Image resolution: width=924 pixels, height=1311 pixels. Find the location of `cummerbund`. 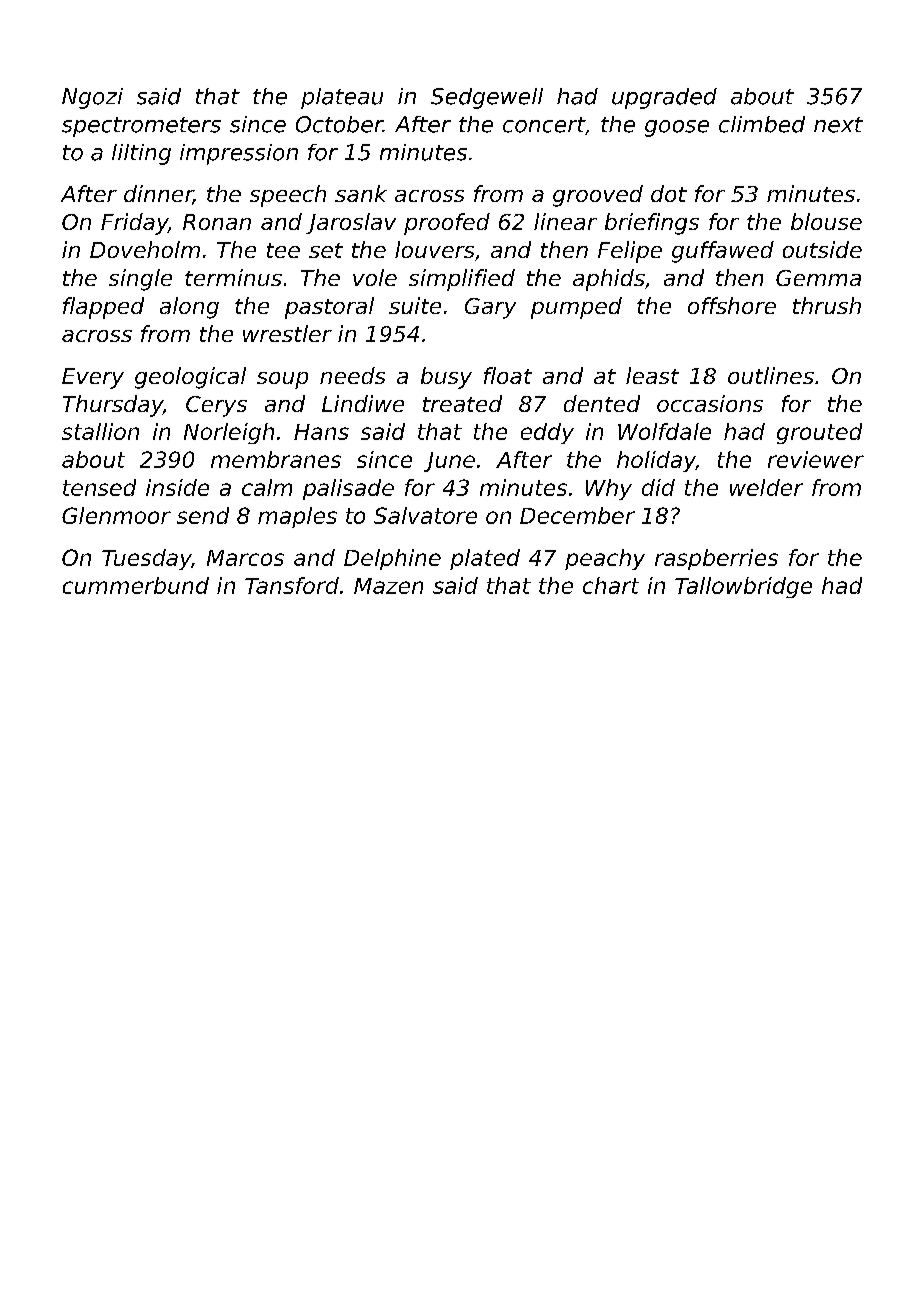

cummerbund is located at coordinates (136, 585).
